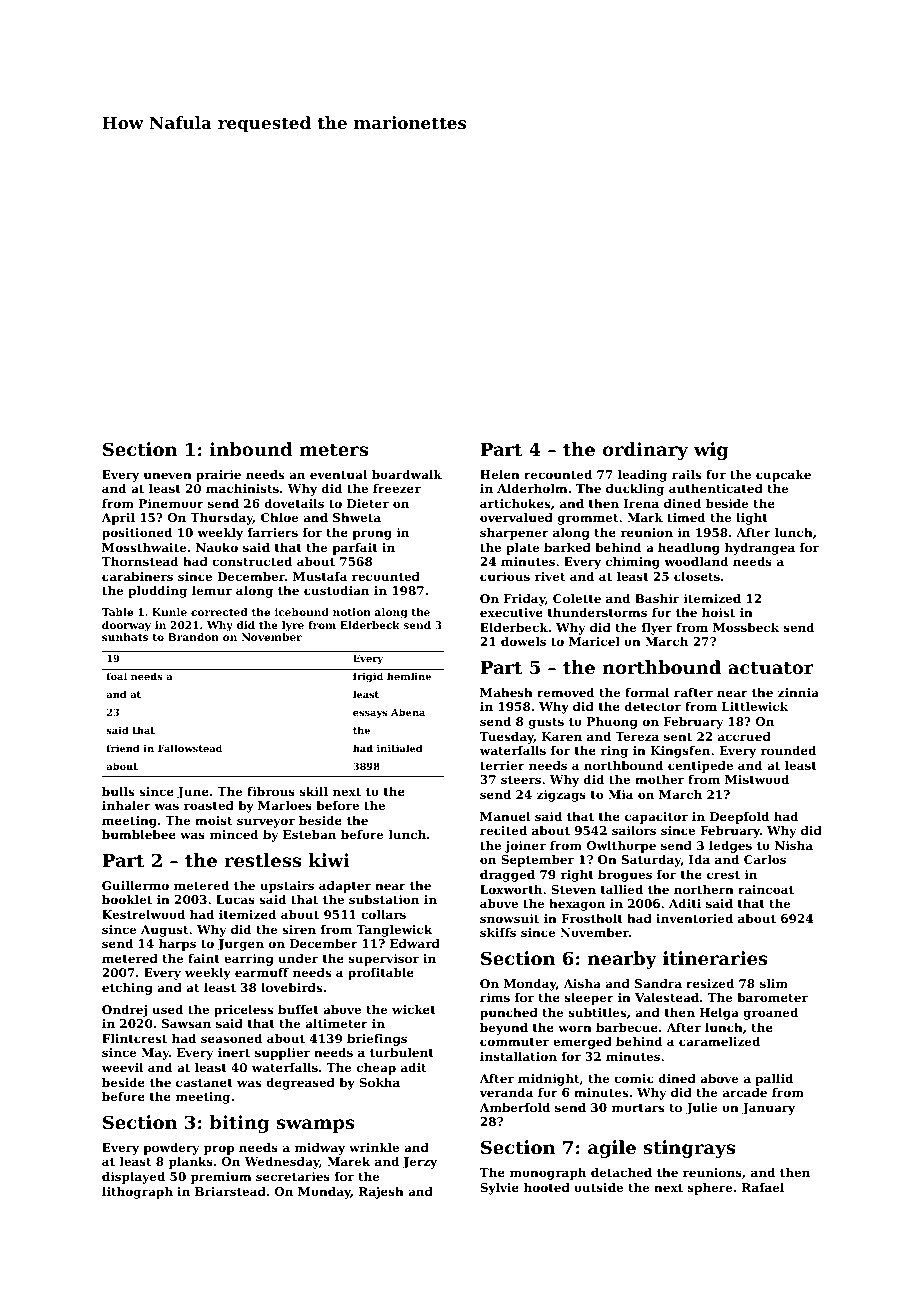  What do you see at coordinates (550, 576) in the screenshot?
I see `rivet` at bounding box center [550, 576].
